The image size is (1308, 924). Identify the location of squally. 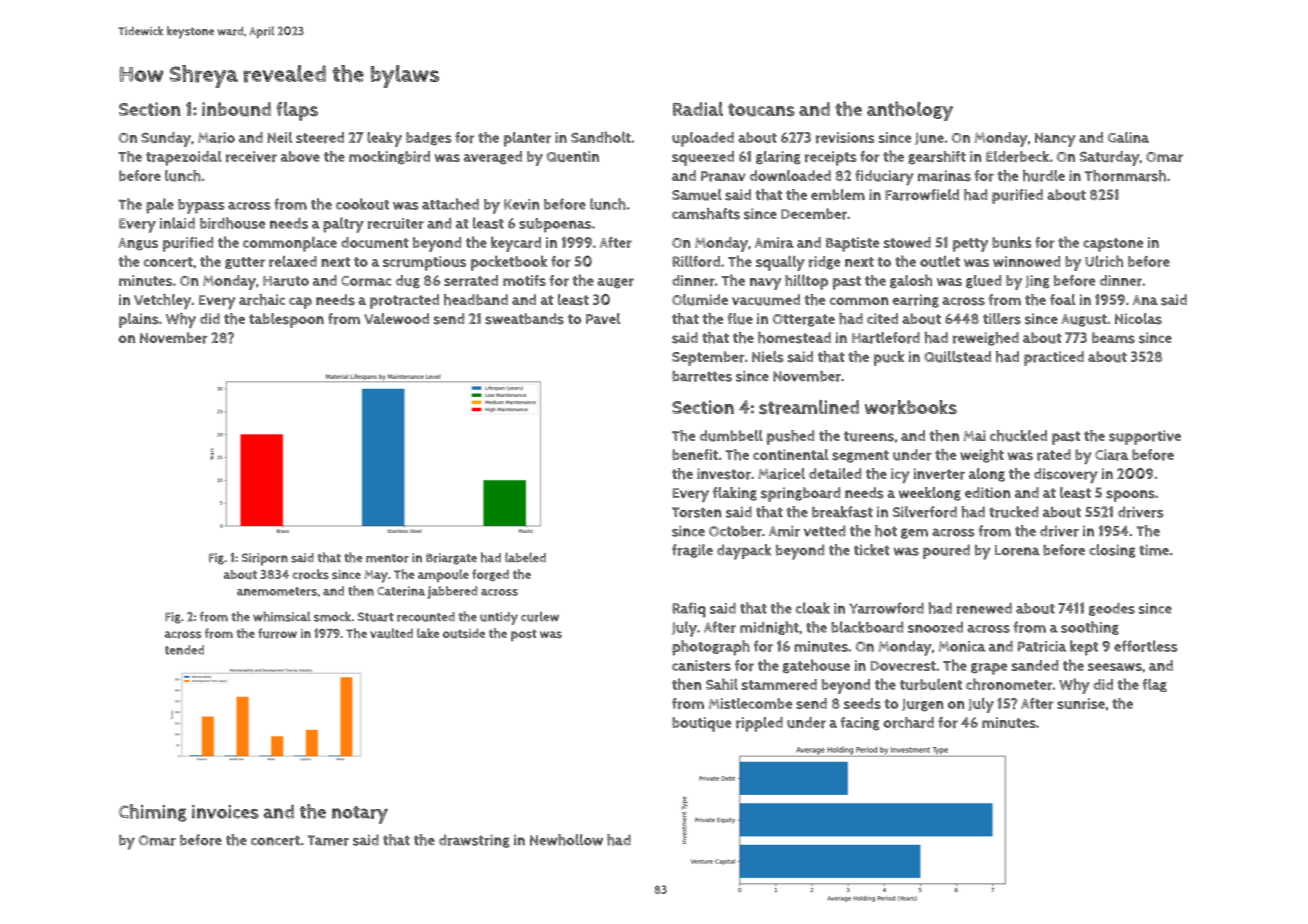
(780, 263).
